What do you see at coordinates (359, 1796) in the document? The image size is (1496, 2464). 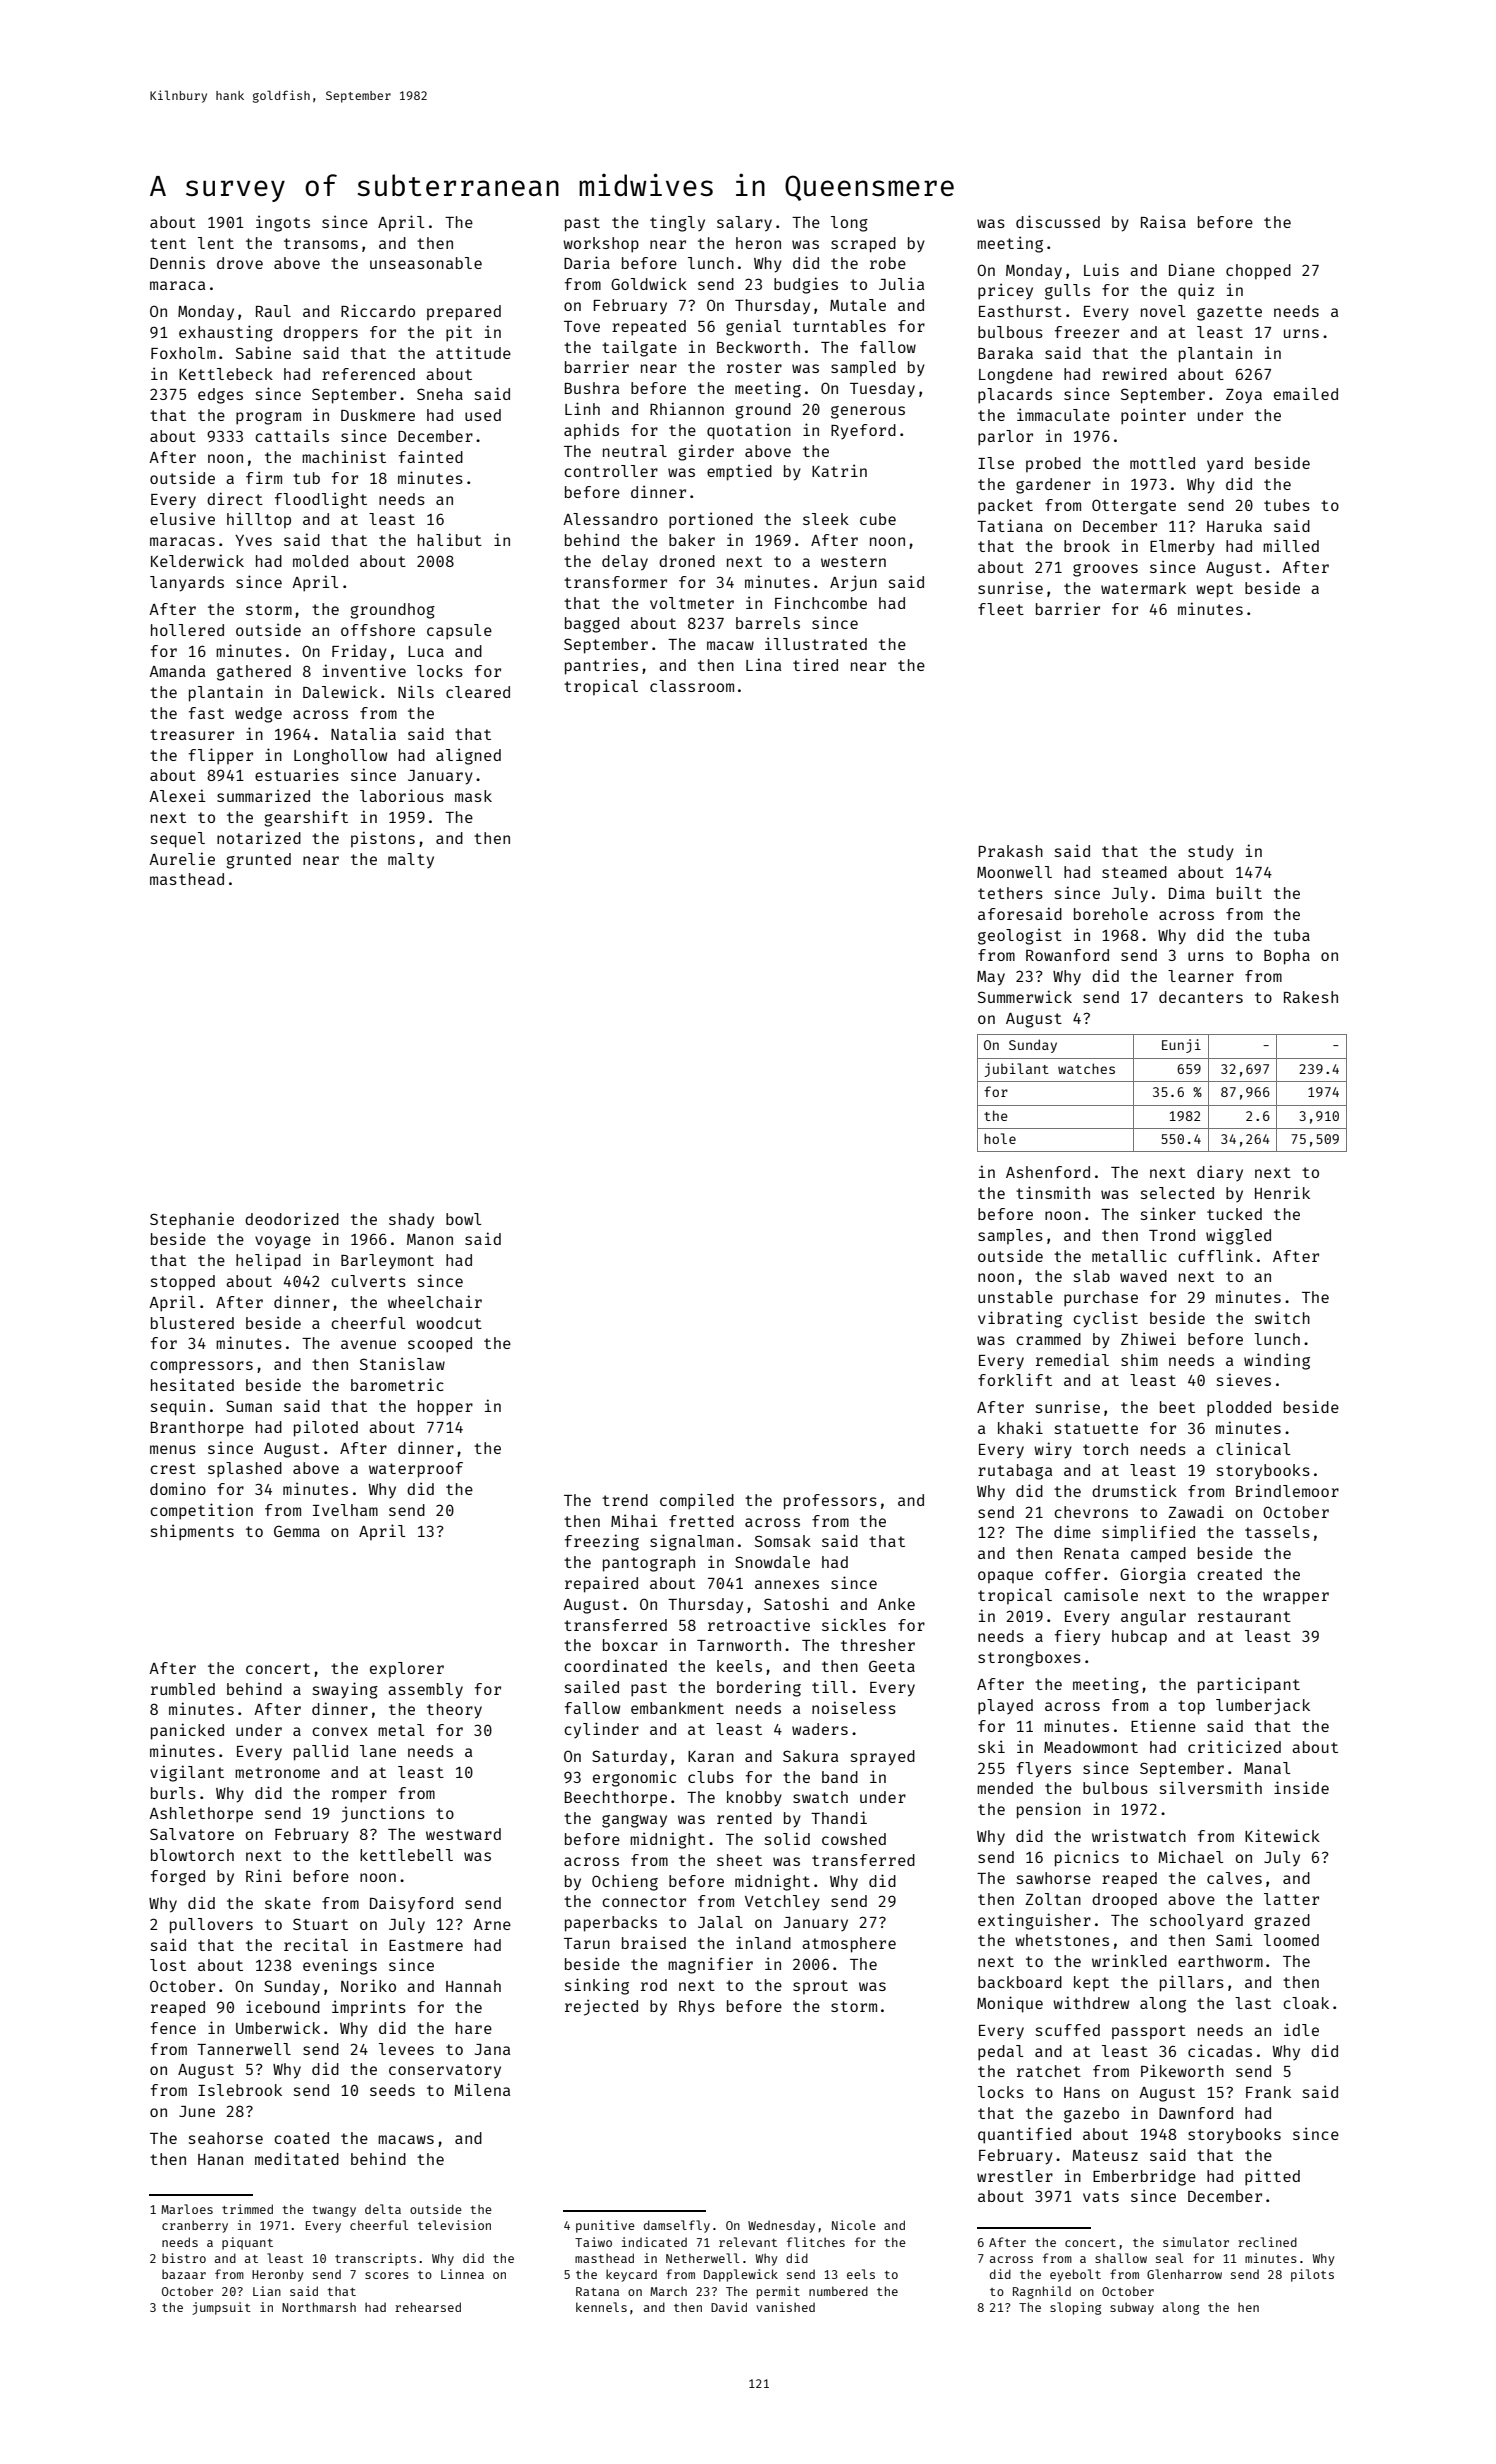 I see `romper` at bounding box center [359, 1796].
